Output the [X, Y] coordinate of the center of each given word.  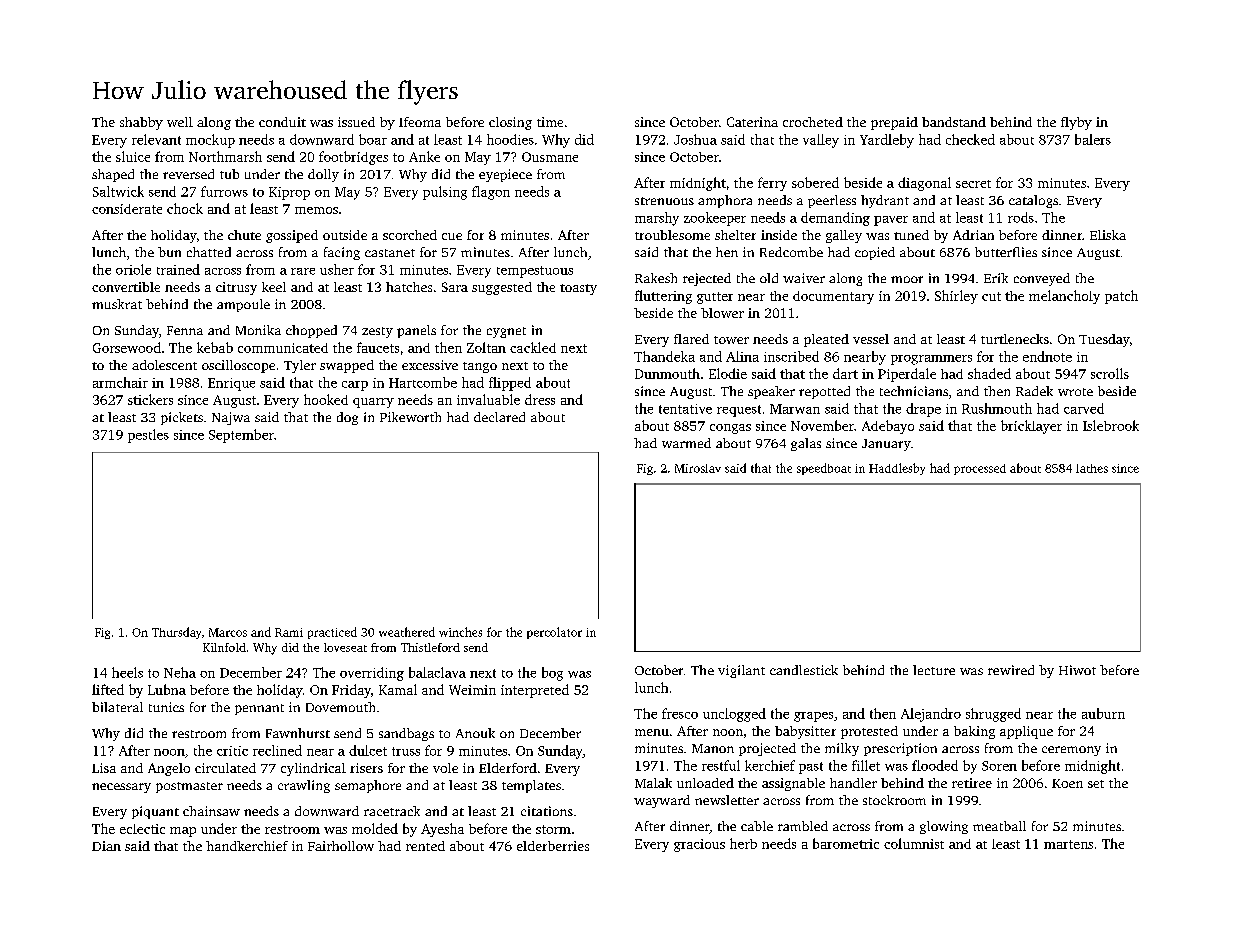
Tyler [300, 366]
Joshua [695, 139]
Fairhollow [341, 846]
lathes [1092, 468]
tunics [166, 707]
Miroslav [698, 468]
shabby [141, 123]
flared [691, 339]
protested [869, 732]
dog [347, 418]
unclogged [734, 715]
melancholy [1064, 297]
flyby [1076, 123]
